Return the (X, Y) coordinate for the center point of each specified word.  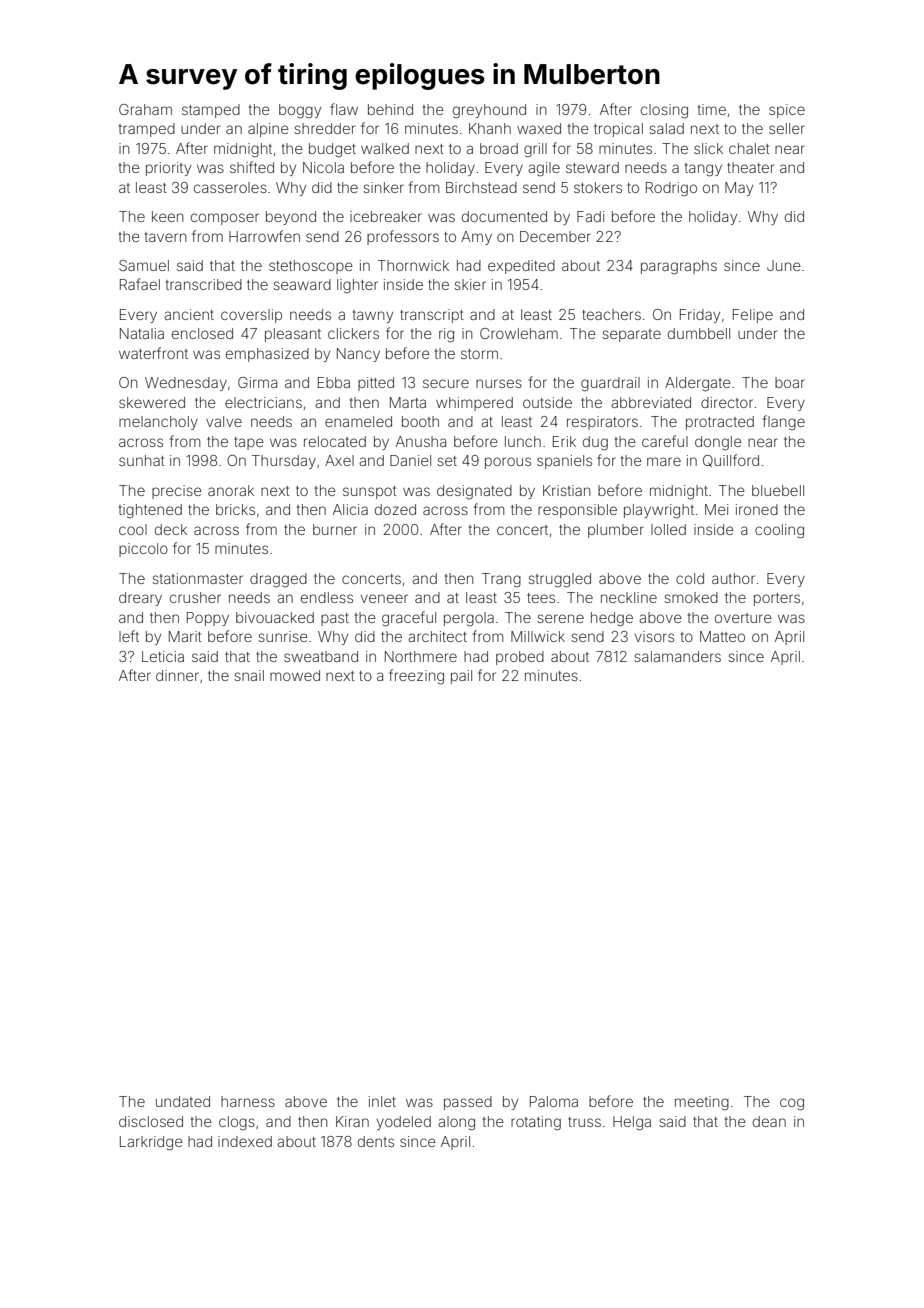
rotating (536, 1123)
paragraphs (679, 267)
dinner (177, 675)
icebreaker (386, 216)
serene (560, 618)
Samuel (144, 265)
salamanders (677, 656)
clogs (237, 1123)
